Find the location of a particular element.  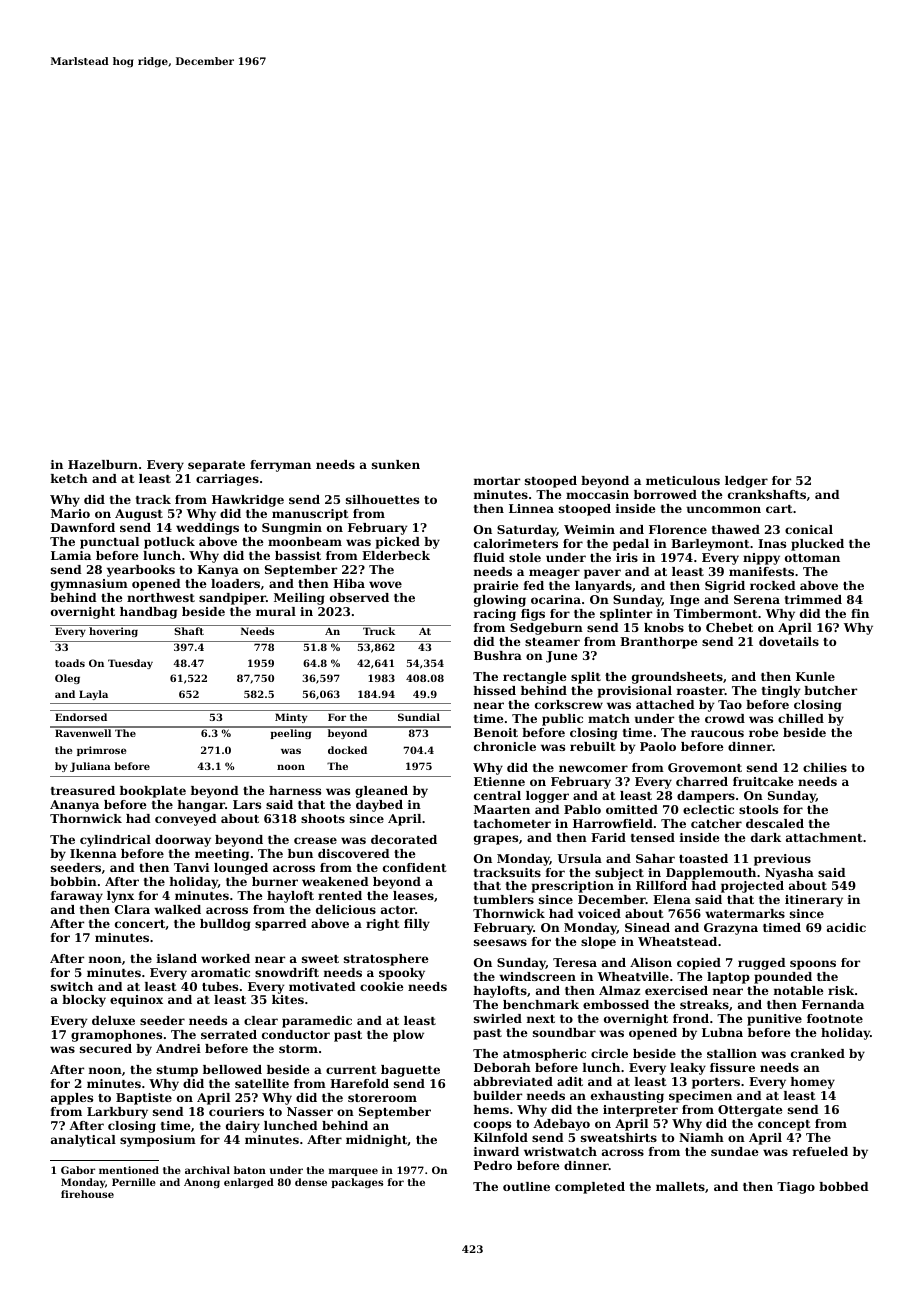

Bushra is located at coordinates (498, 655).
